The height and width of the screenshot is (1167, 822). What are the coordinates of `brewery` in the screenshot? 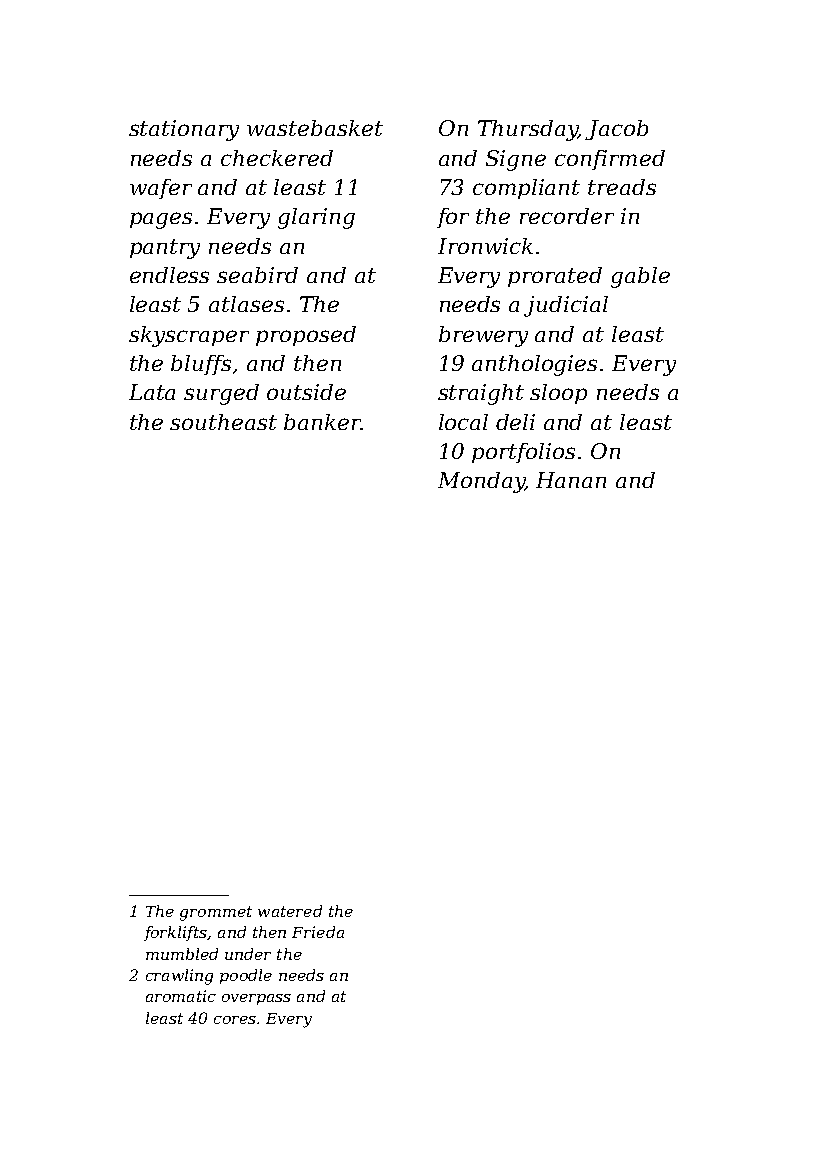 It's located at (483, 336).
